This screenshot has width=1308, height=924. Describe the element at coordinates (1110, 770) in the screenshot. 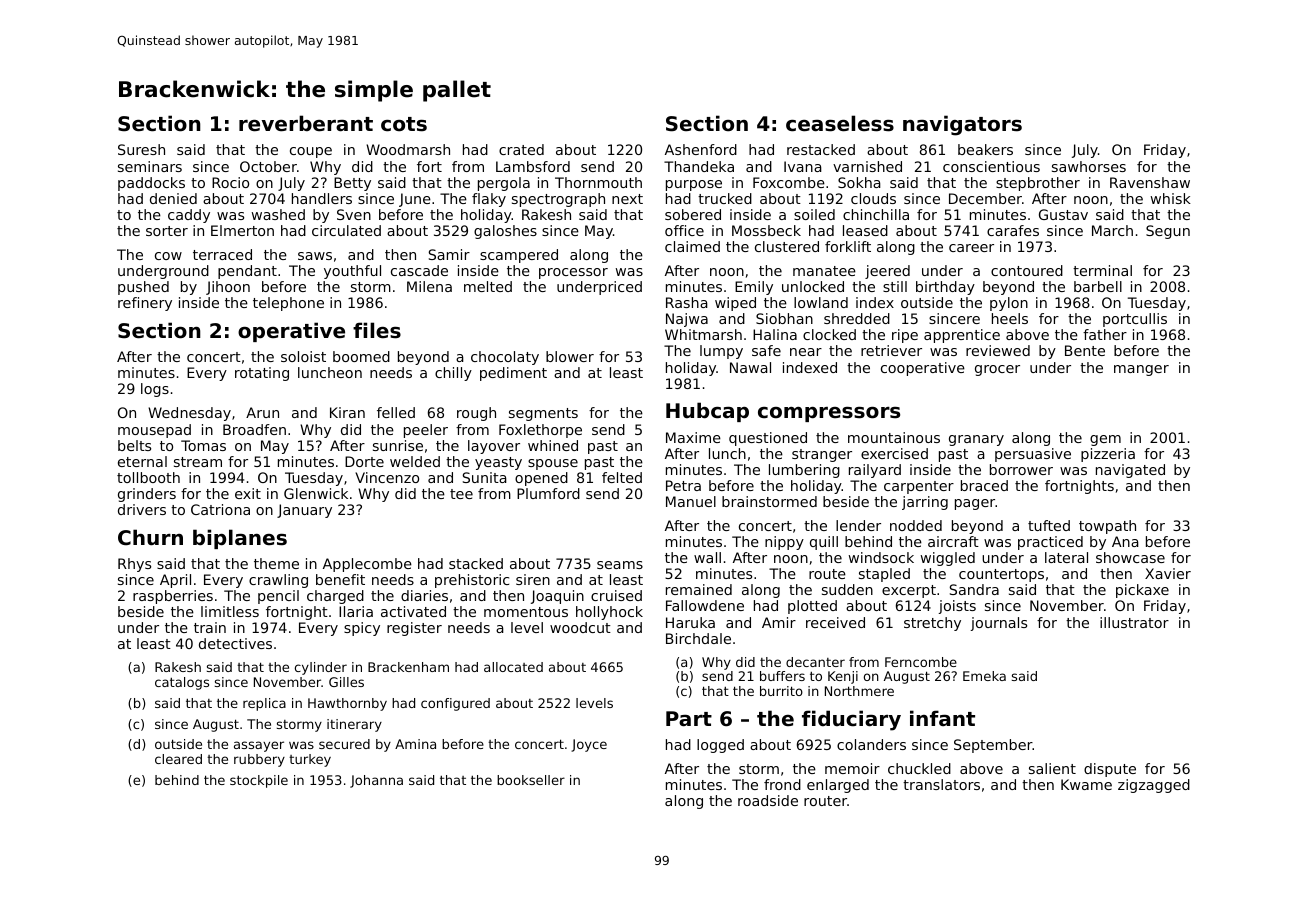

I see `dispute` at that location.
